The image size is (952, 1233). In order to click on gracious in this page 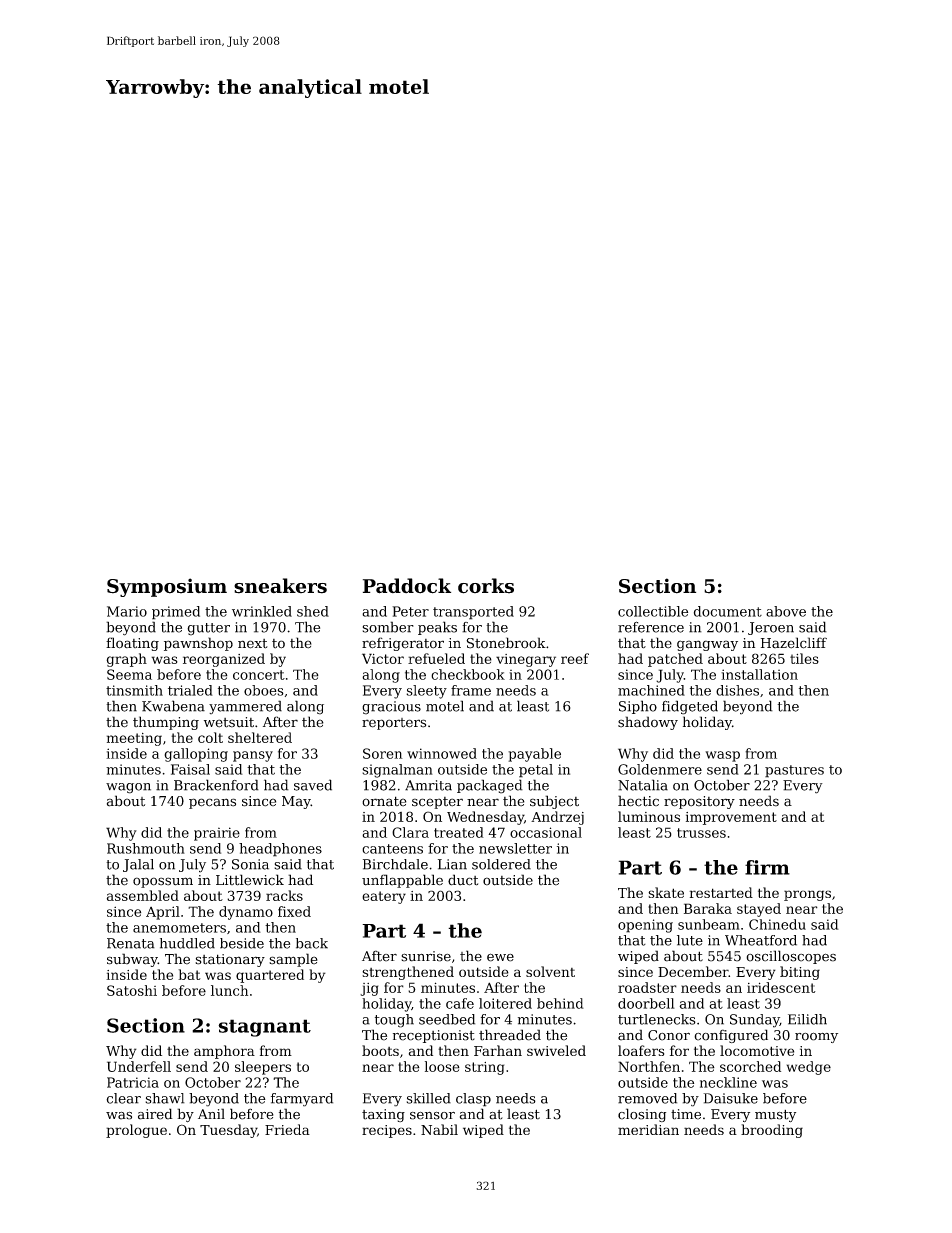, I will do `click(391, 708)`.
